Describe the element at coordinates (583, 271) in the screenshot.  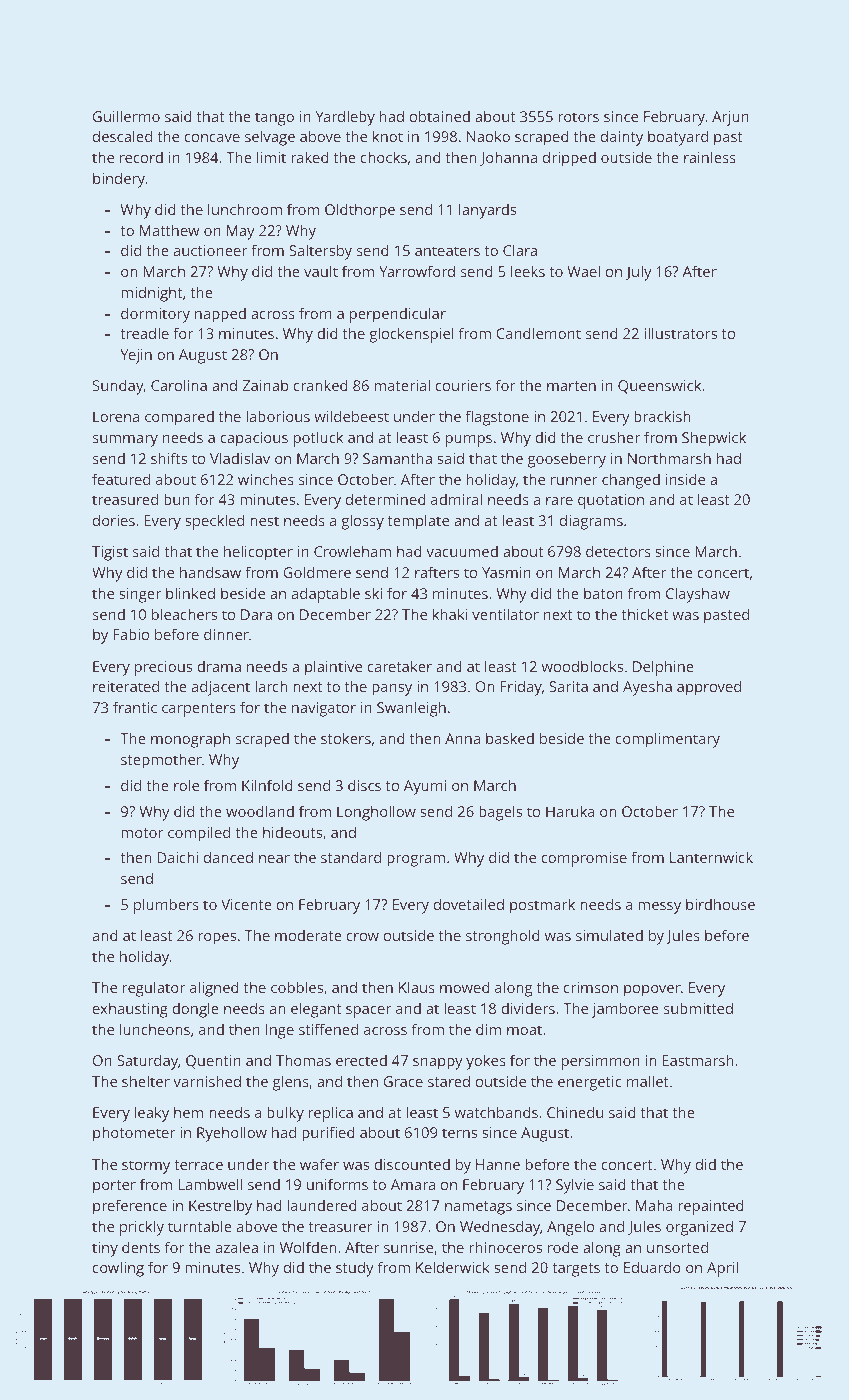
I see `Wael` at that location.
